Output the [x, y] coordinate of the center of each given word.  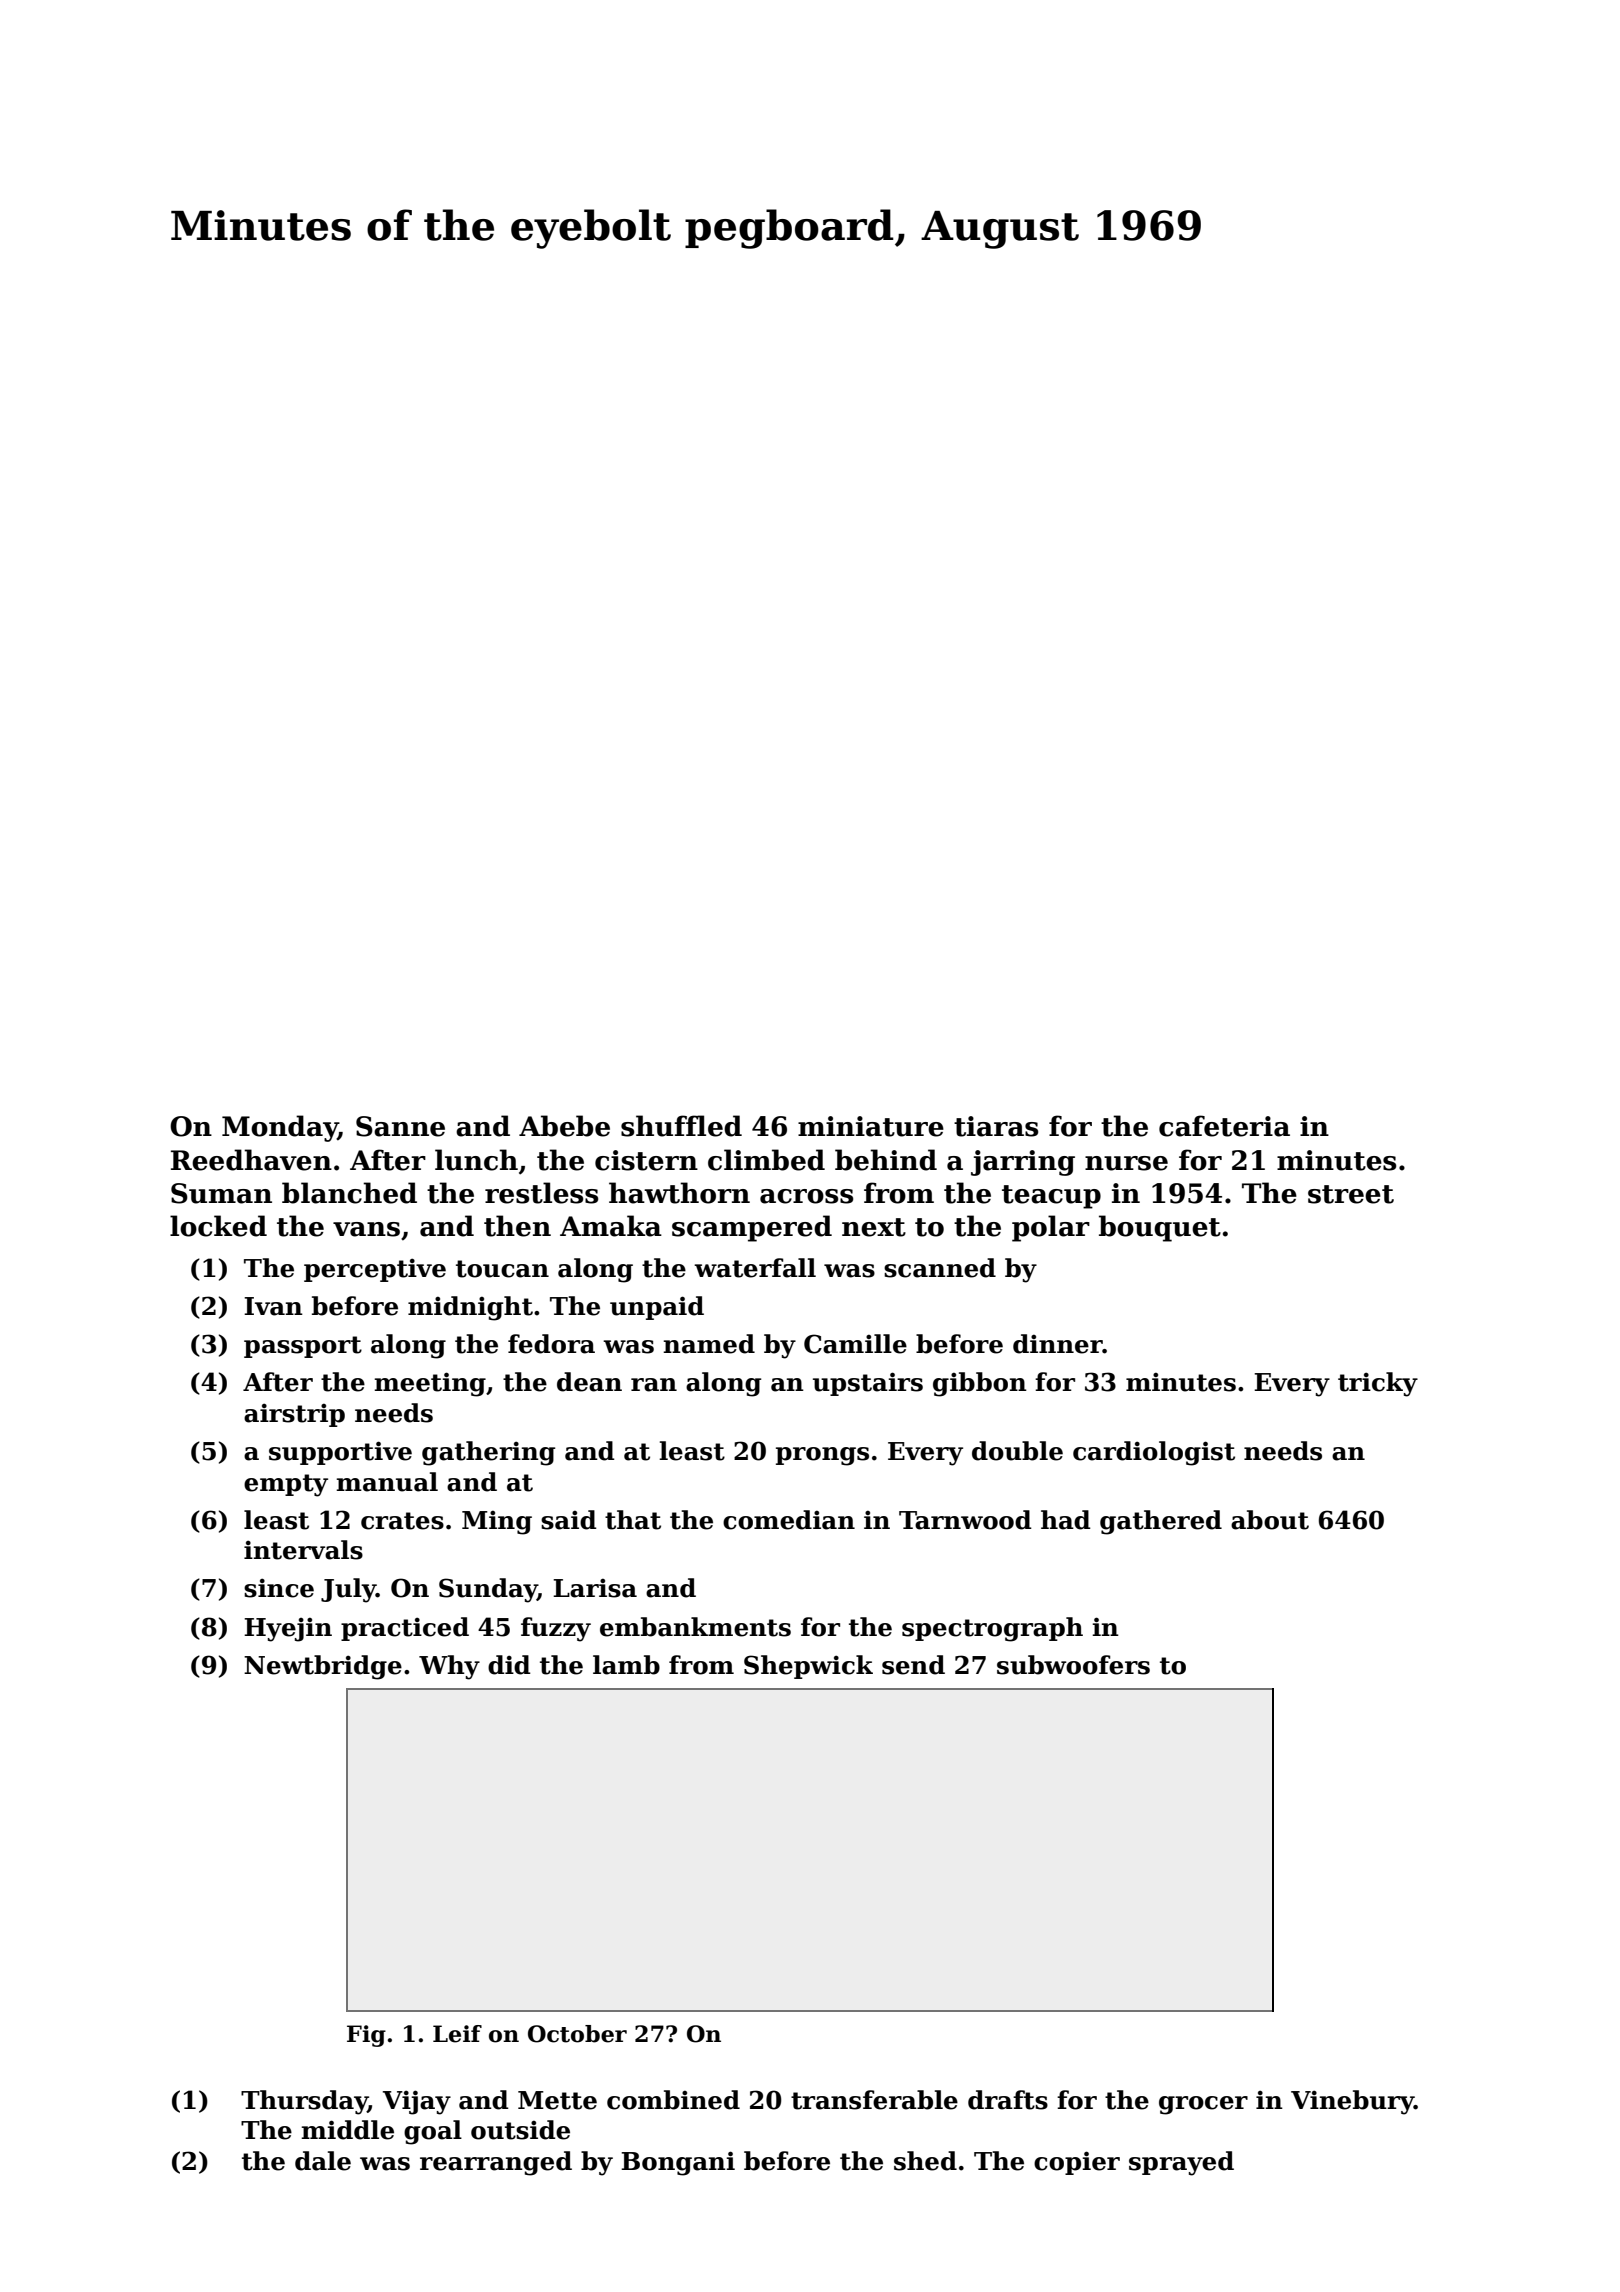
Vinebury [1352, 2102]
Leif [457, 2034]
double [1017, 1451]
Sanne [400, 1126]
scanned [940, 1268]
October [577, 2034]
